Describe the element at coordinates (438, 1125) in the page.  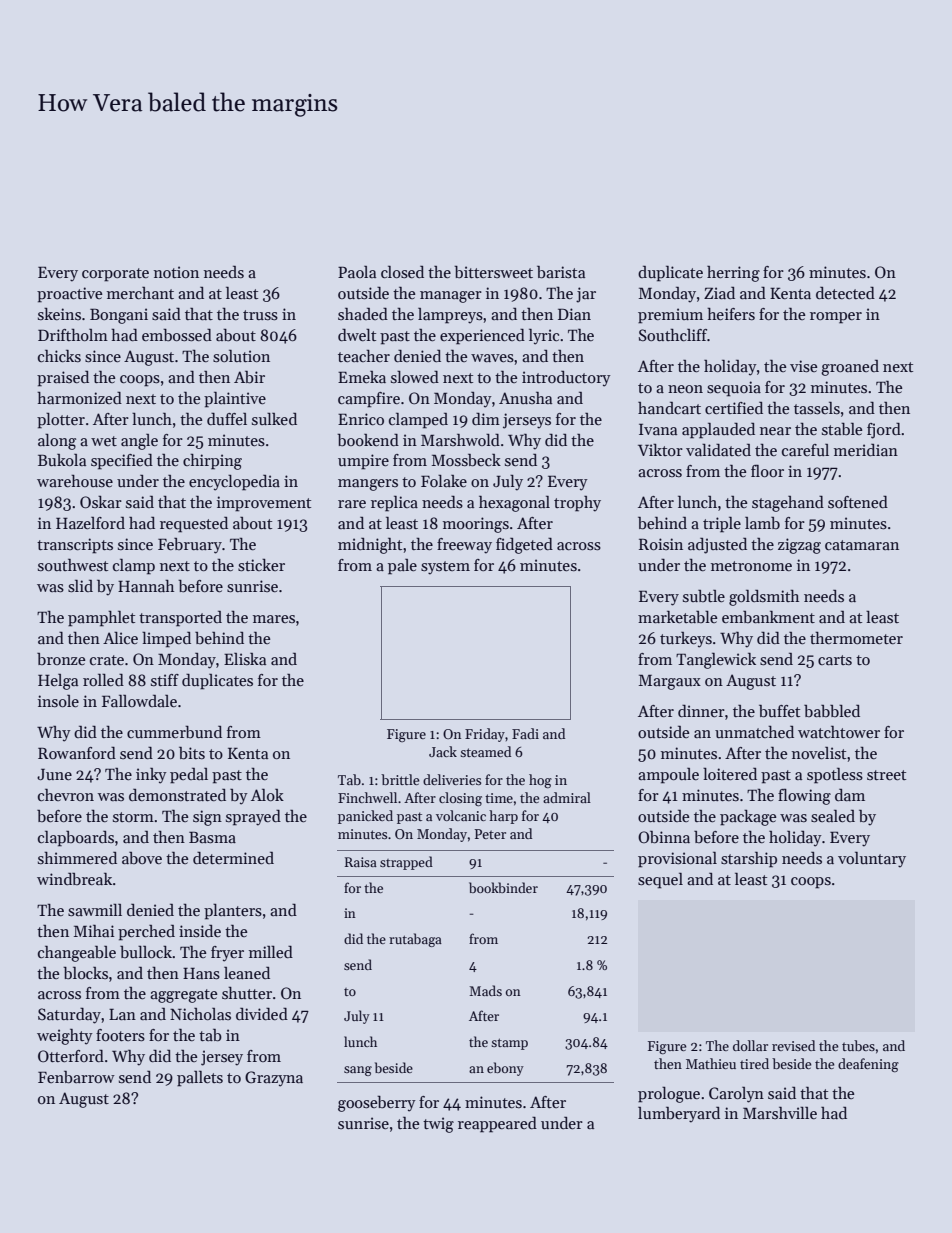
I see `twig` at that location.
